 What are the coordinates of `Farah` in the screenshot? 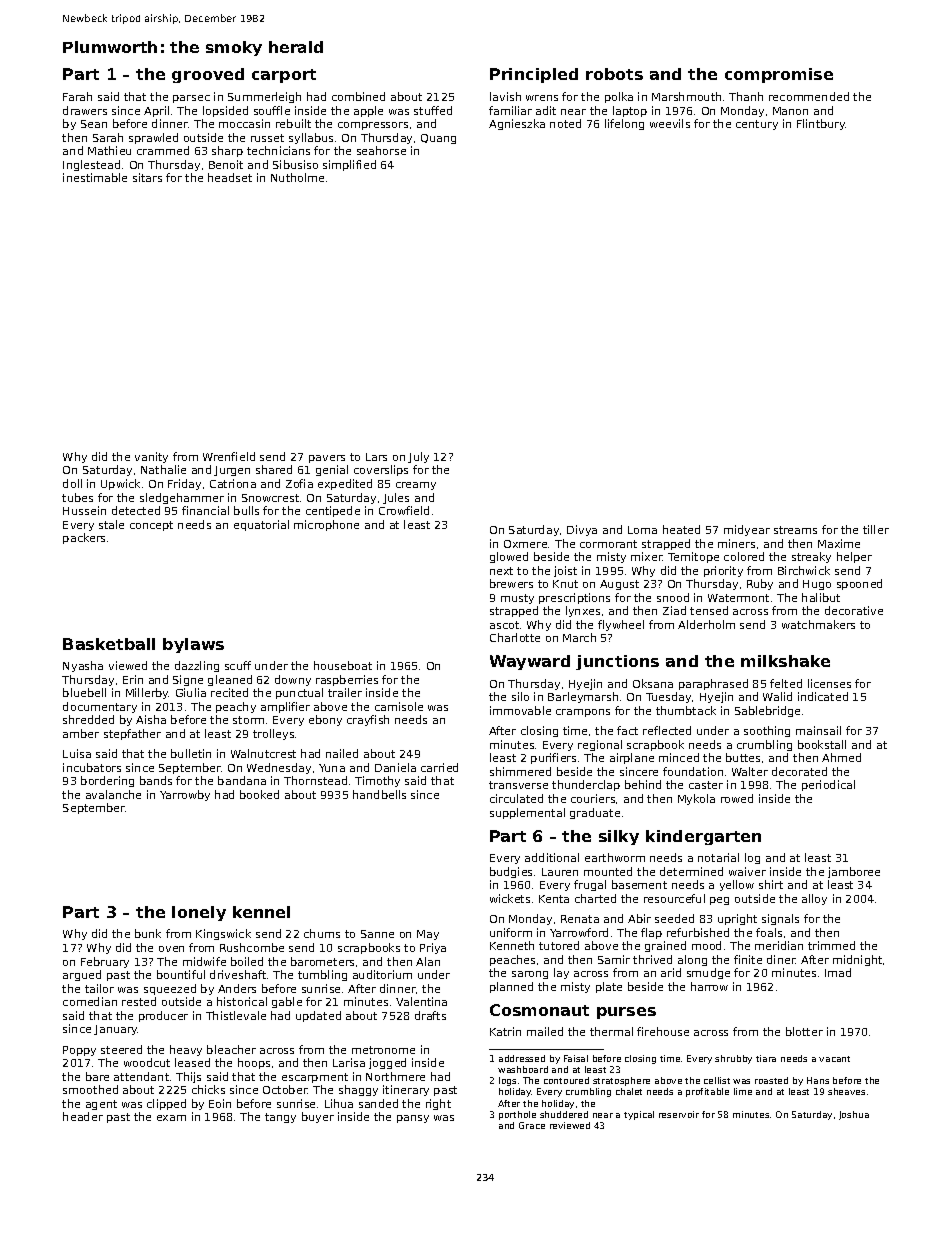 It's located at (77, 96).
